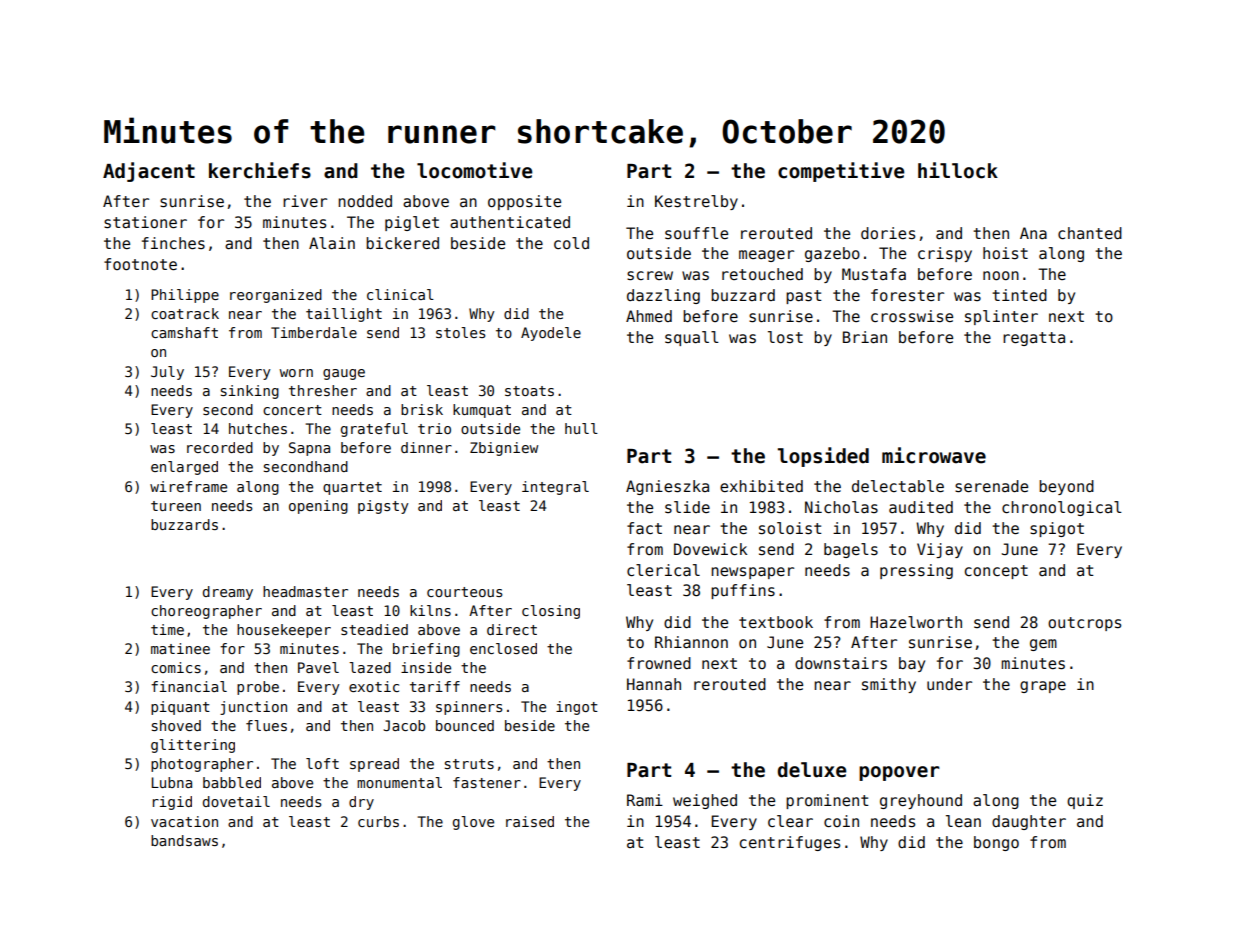 This screenshot has width=1233, height=952. Describe the element at coordinates (841, 172) in the screenshot. I see `competitive` at that location.
